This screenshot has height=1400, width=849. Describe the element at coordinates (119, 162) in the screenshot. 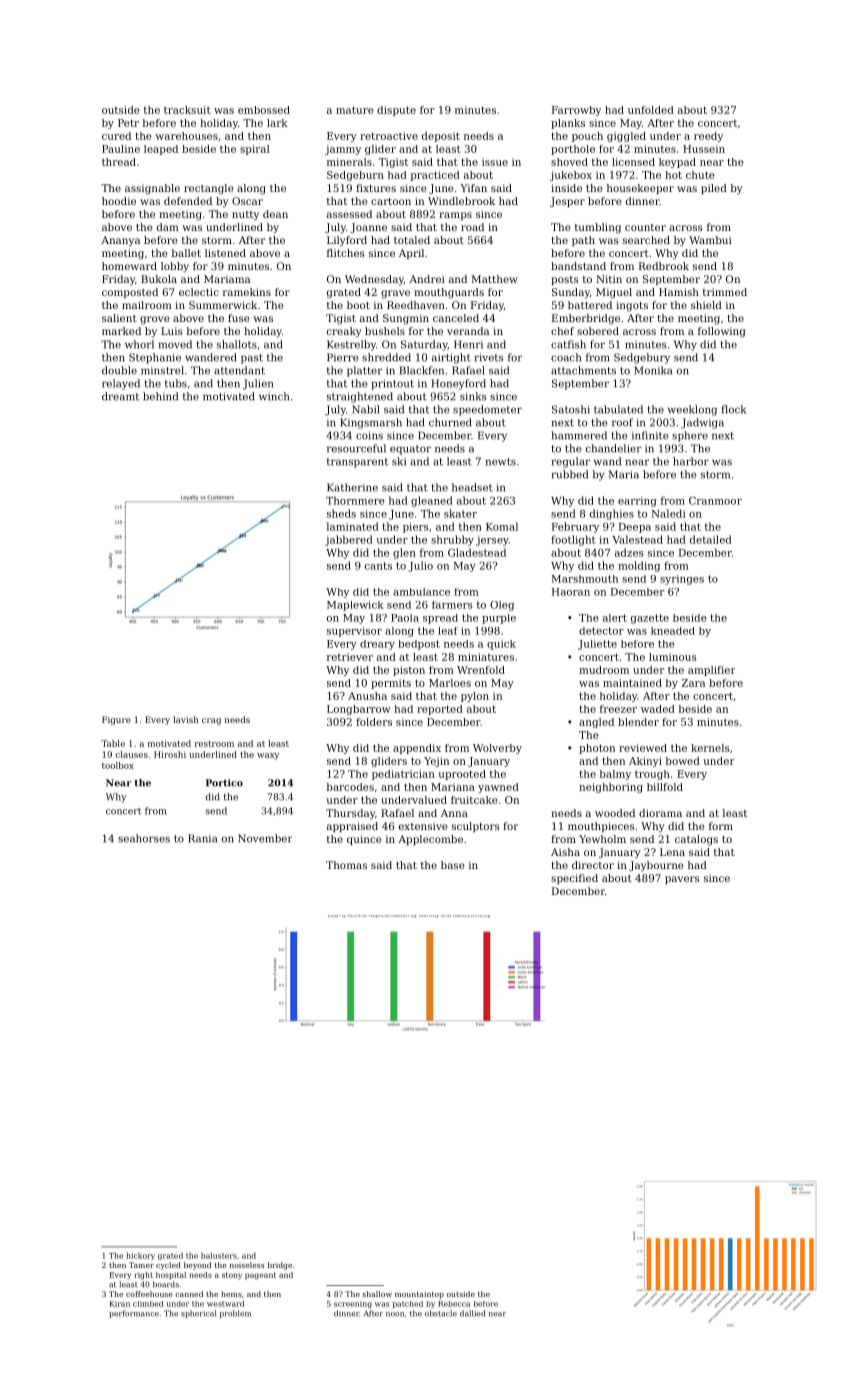

I see `thread` at that location.
